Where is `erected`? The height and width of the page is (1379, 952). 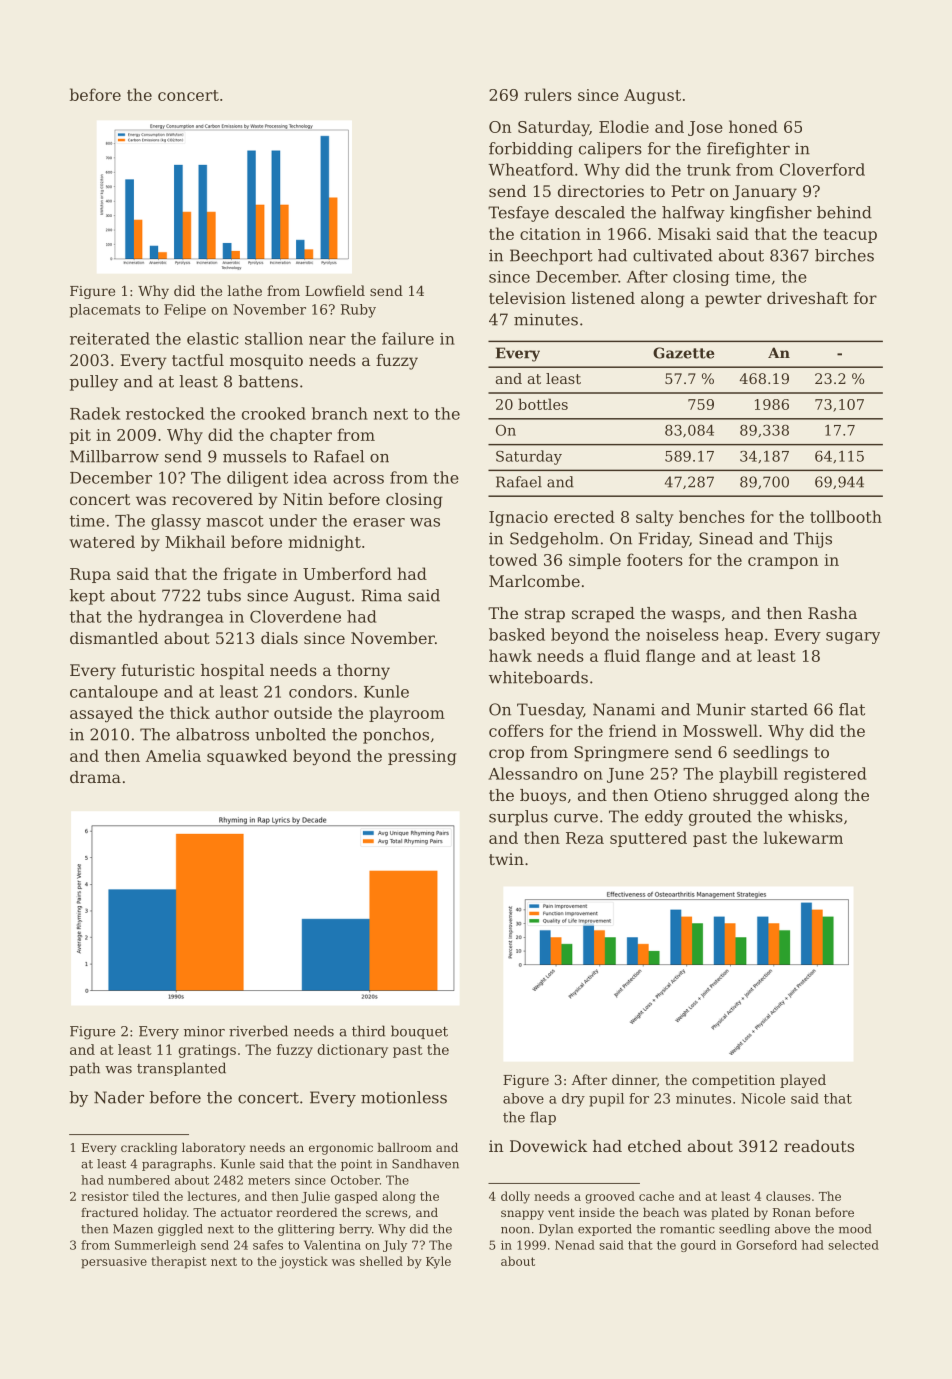 erected is located at coordinates (584, 516).
